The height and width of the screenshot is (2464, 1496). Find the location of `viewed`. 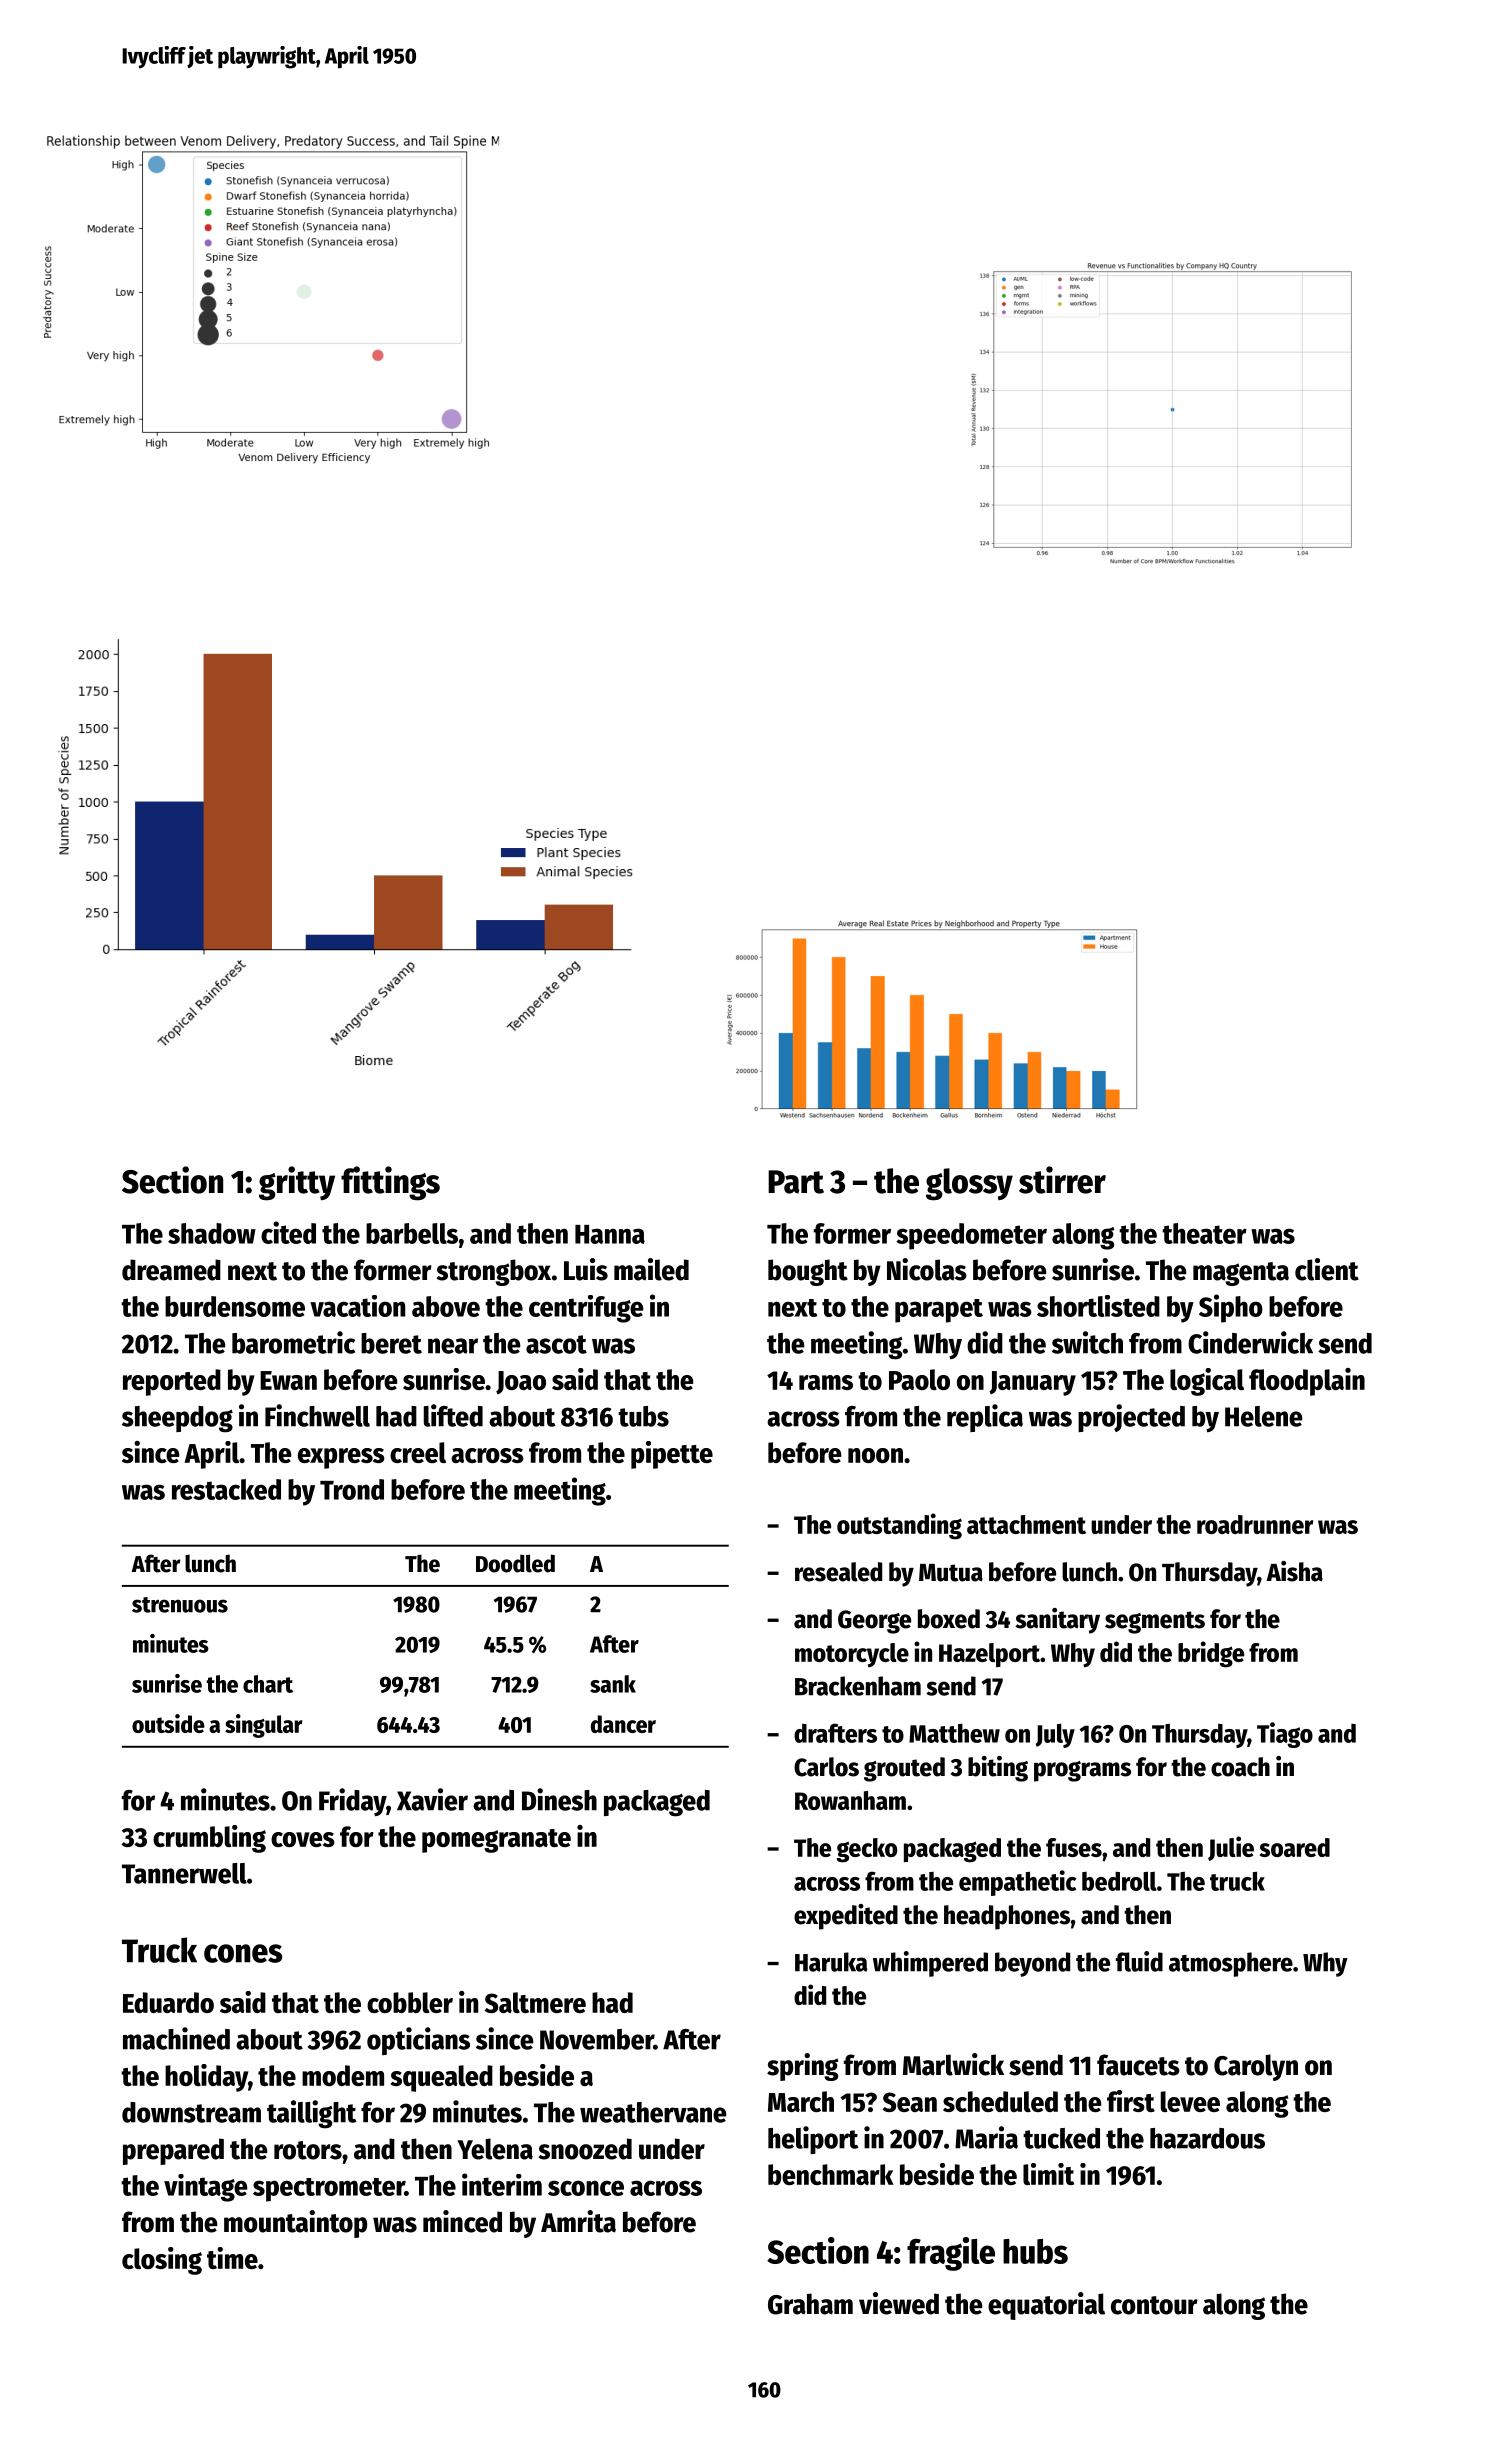

viewed is located at coordinates (899, 2303).
